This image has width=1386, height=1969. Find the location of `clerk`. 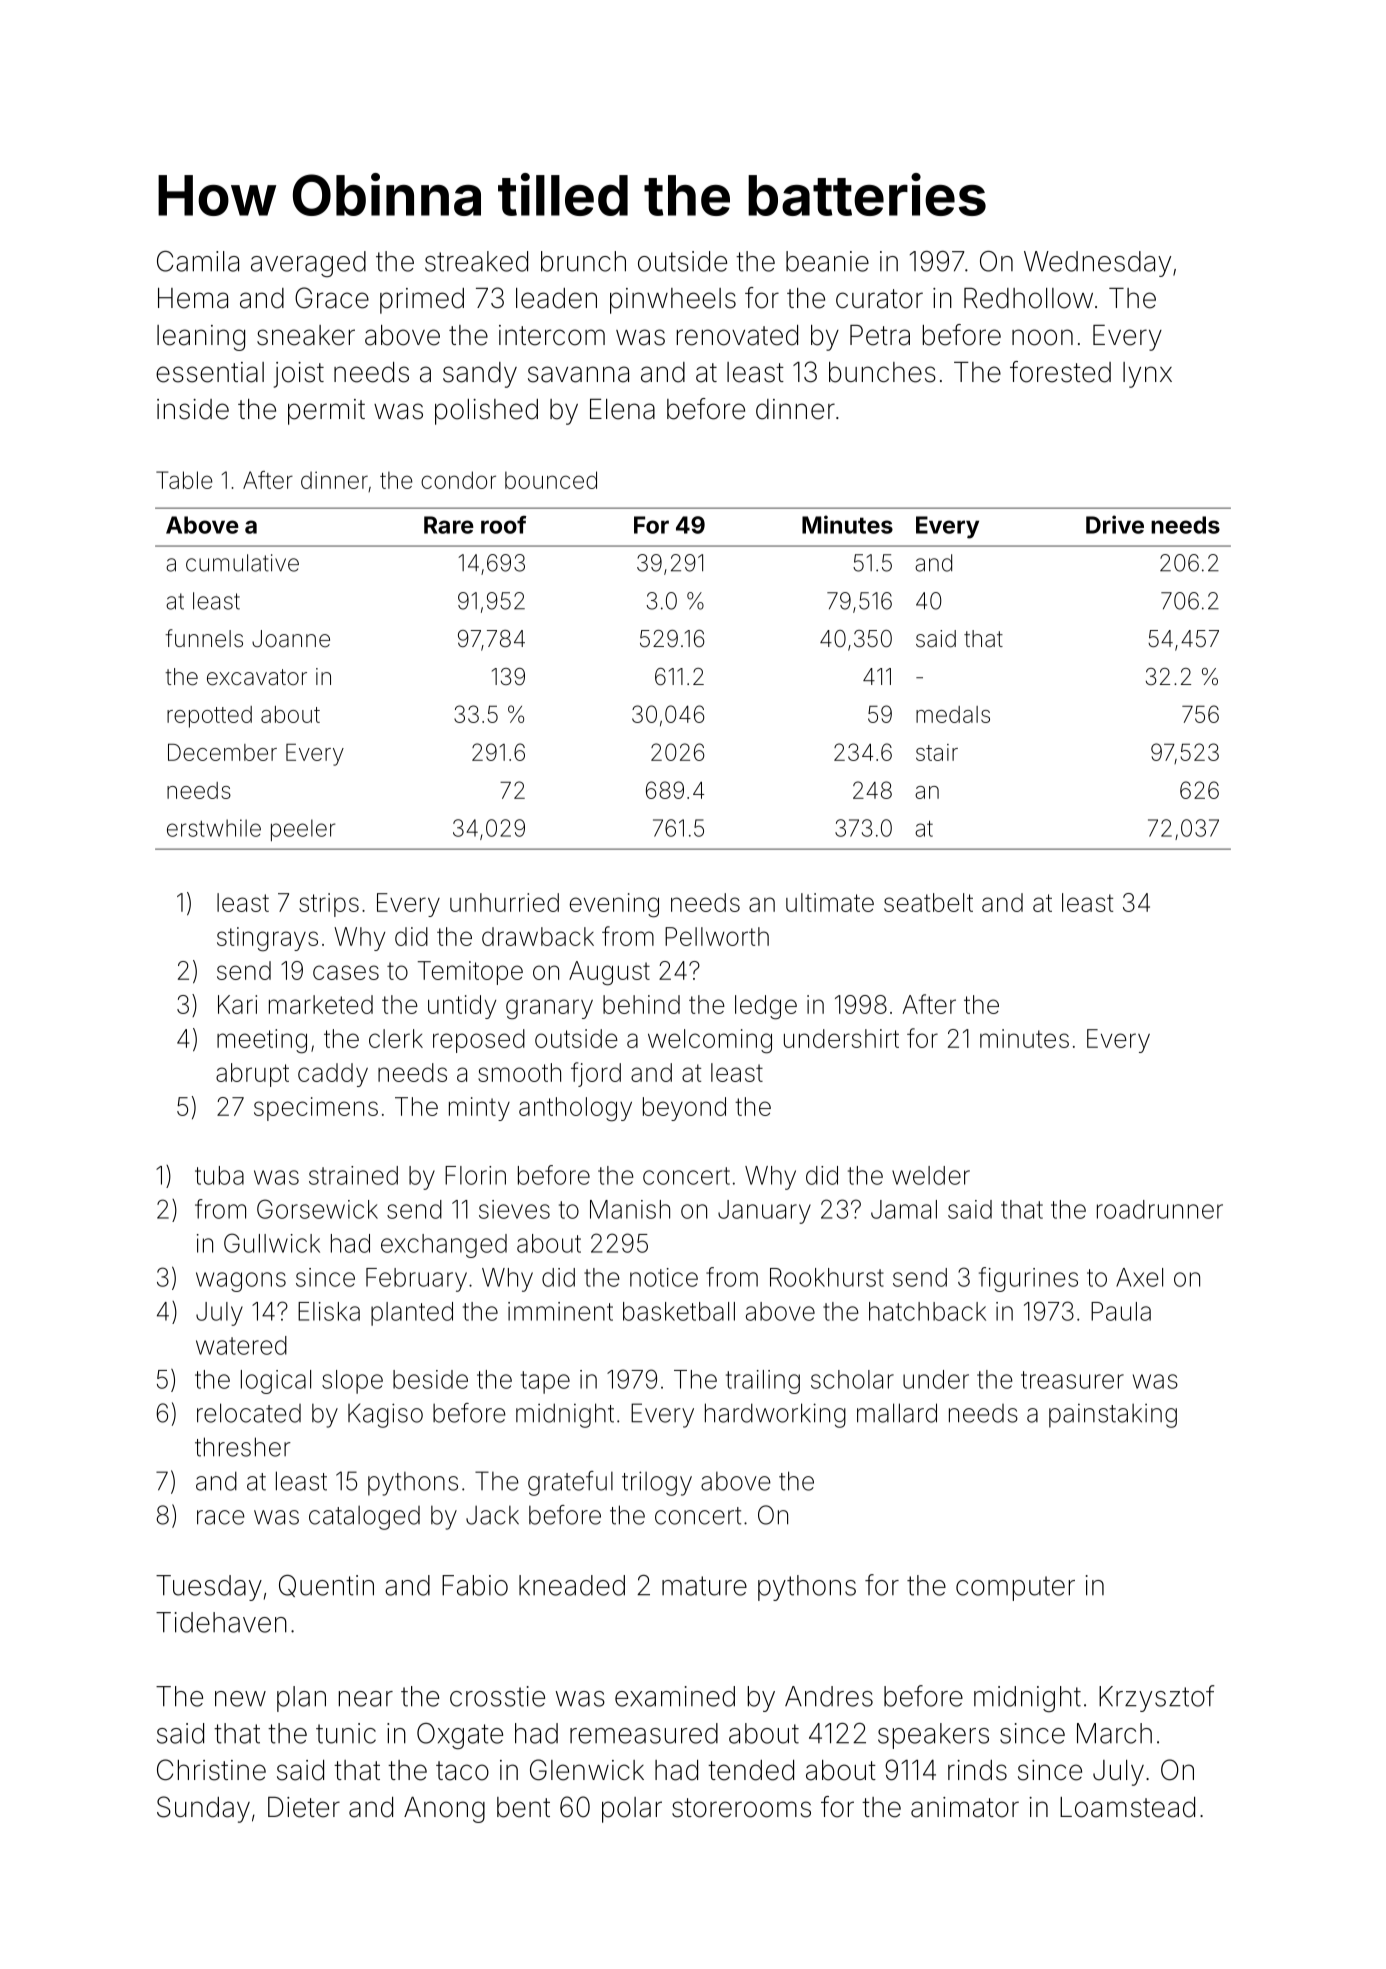

clerk is located at coordinates (396, 1038).
